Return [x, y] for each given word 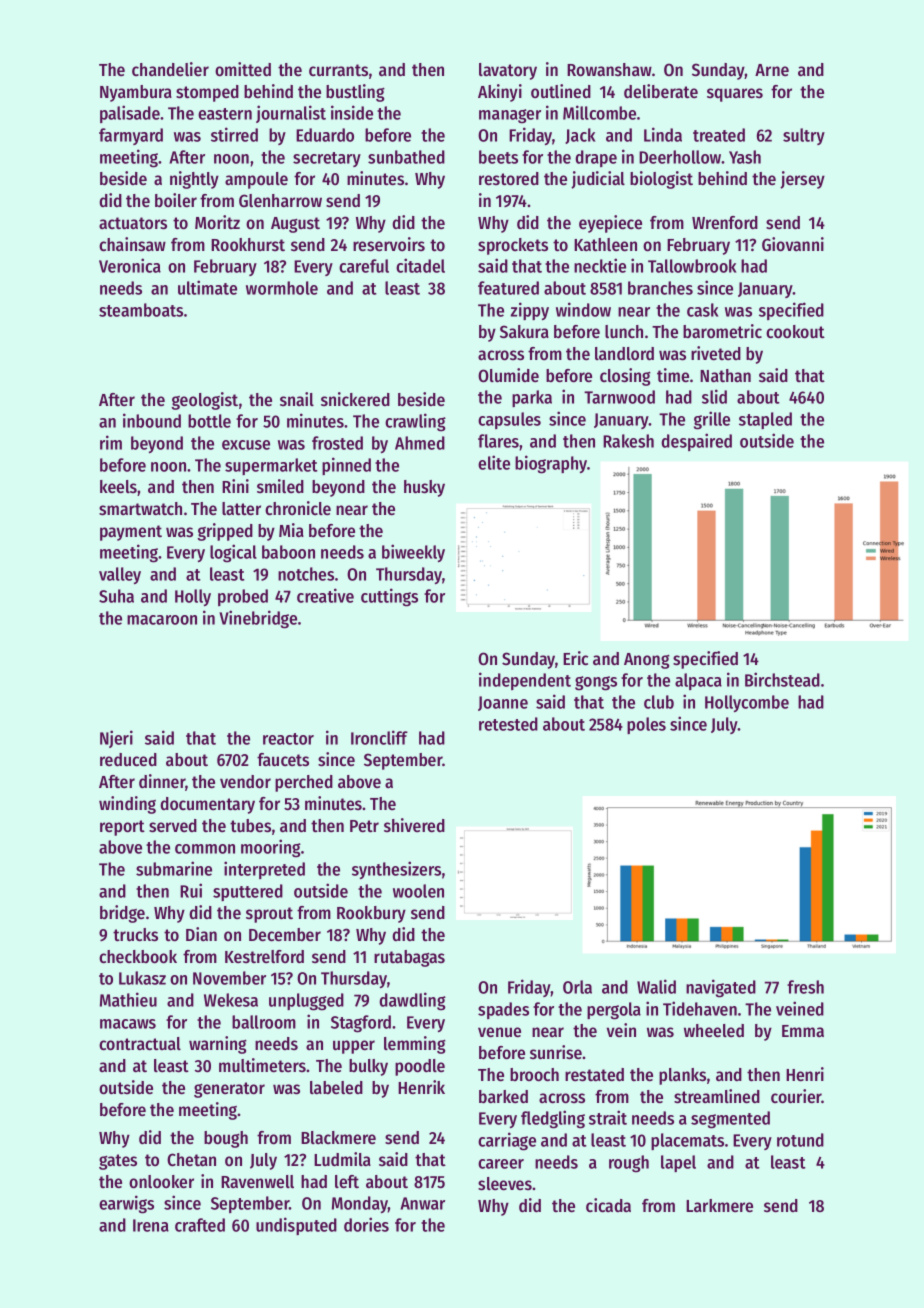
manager [510, 116]
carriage [507, 1141]
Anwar [422, 1203]
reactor [288, 739]
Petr [364, 826]
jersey [802, 180]
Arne [772, 70]
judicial [598, 180]
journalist [291, 114]
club [659, 702]
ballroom [264, 1022]
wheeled [714, 1030]
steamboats [141, 310]
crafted [200, 1225]
